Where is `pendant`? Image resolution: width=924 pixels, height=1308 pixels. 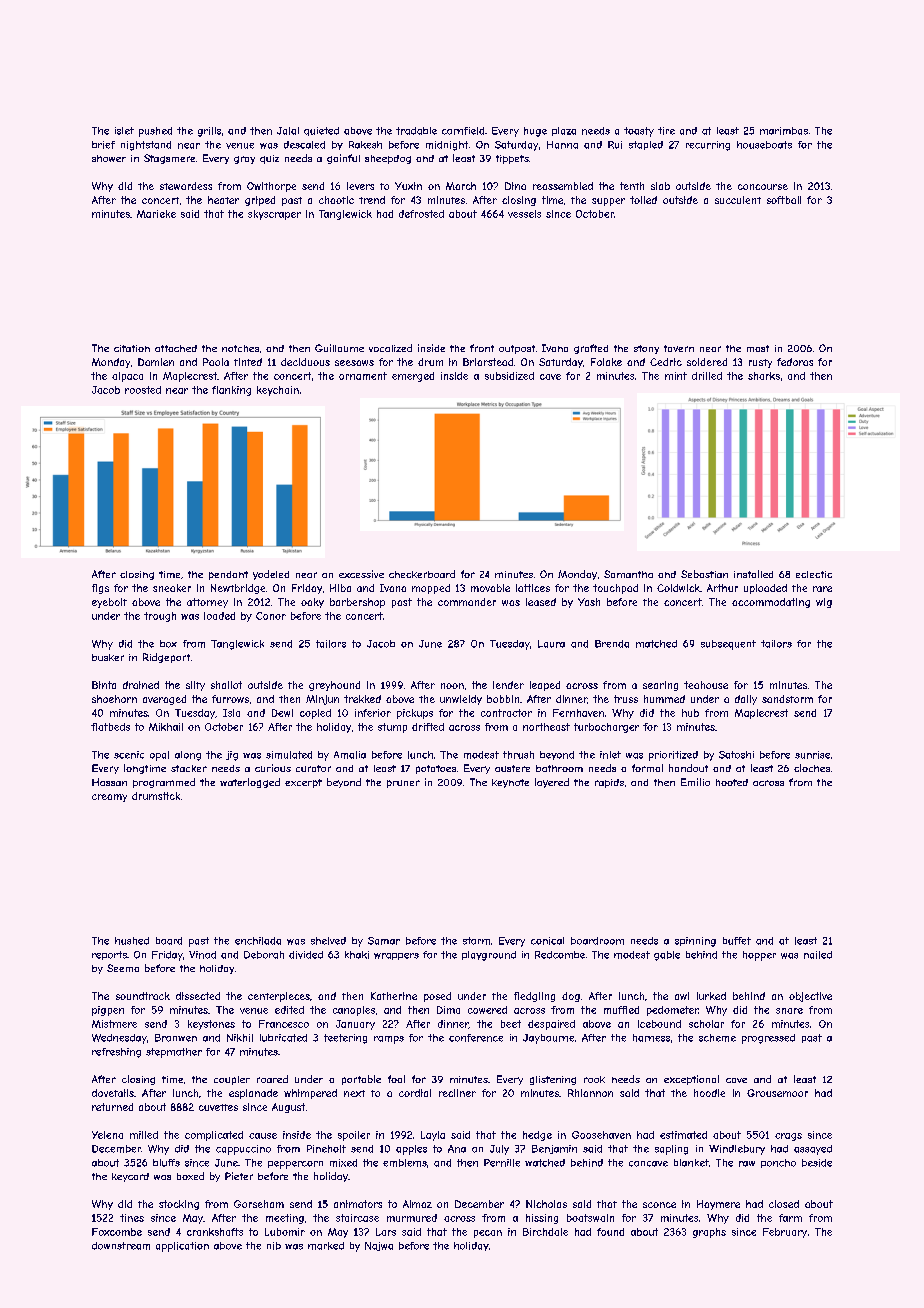
pendant is located at coordinates (228, 575).
